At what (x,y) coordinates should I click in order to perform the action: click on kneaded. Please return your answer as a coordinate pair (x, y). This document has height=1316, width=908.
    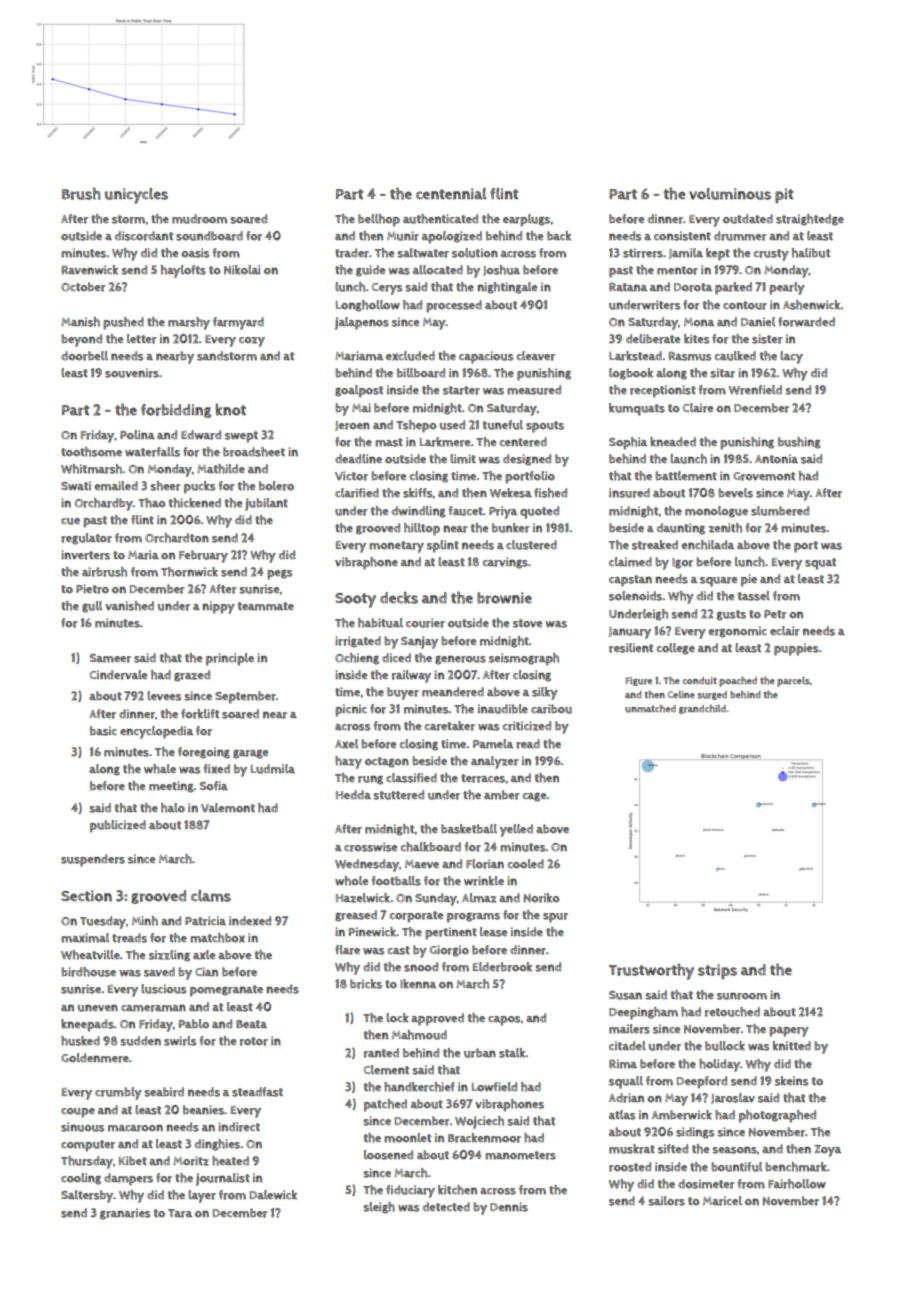
    Looking at the image, I should click on (673, 442).
